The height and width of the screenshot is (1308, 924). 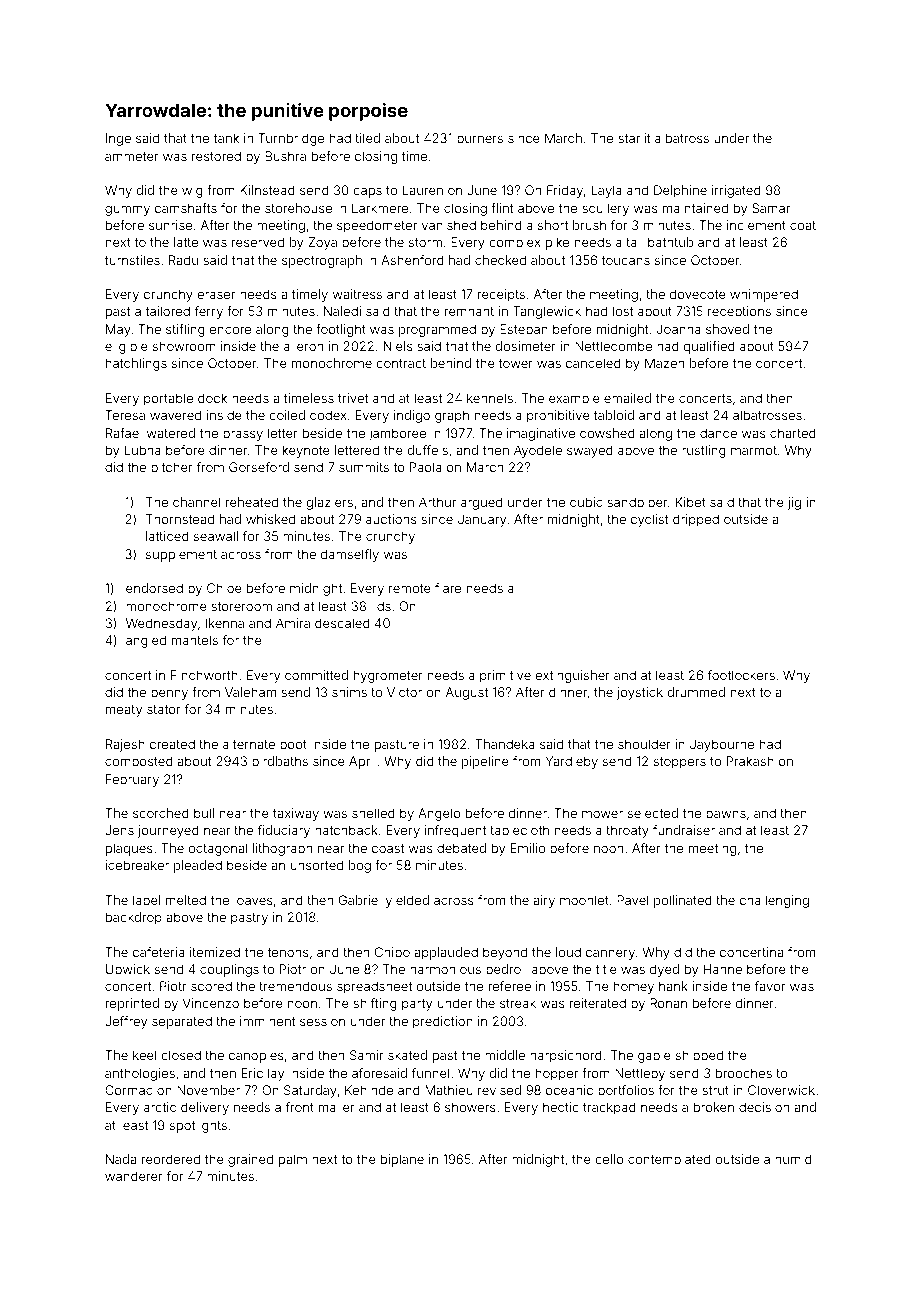 I want to click on complex, so click(x=515, y=243).
